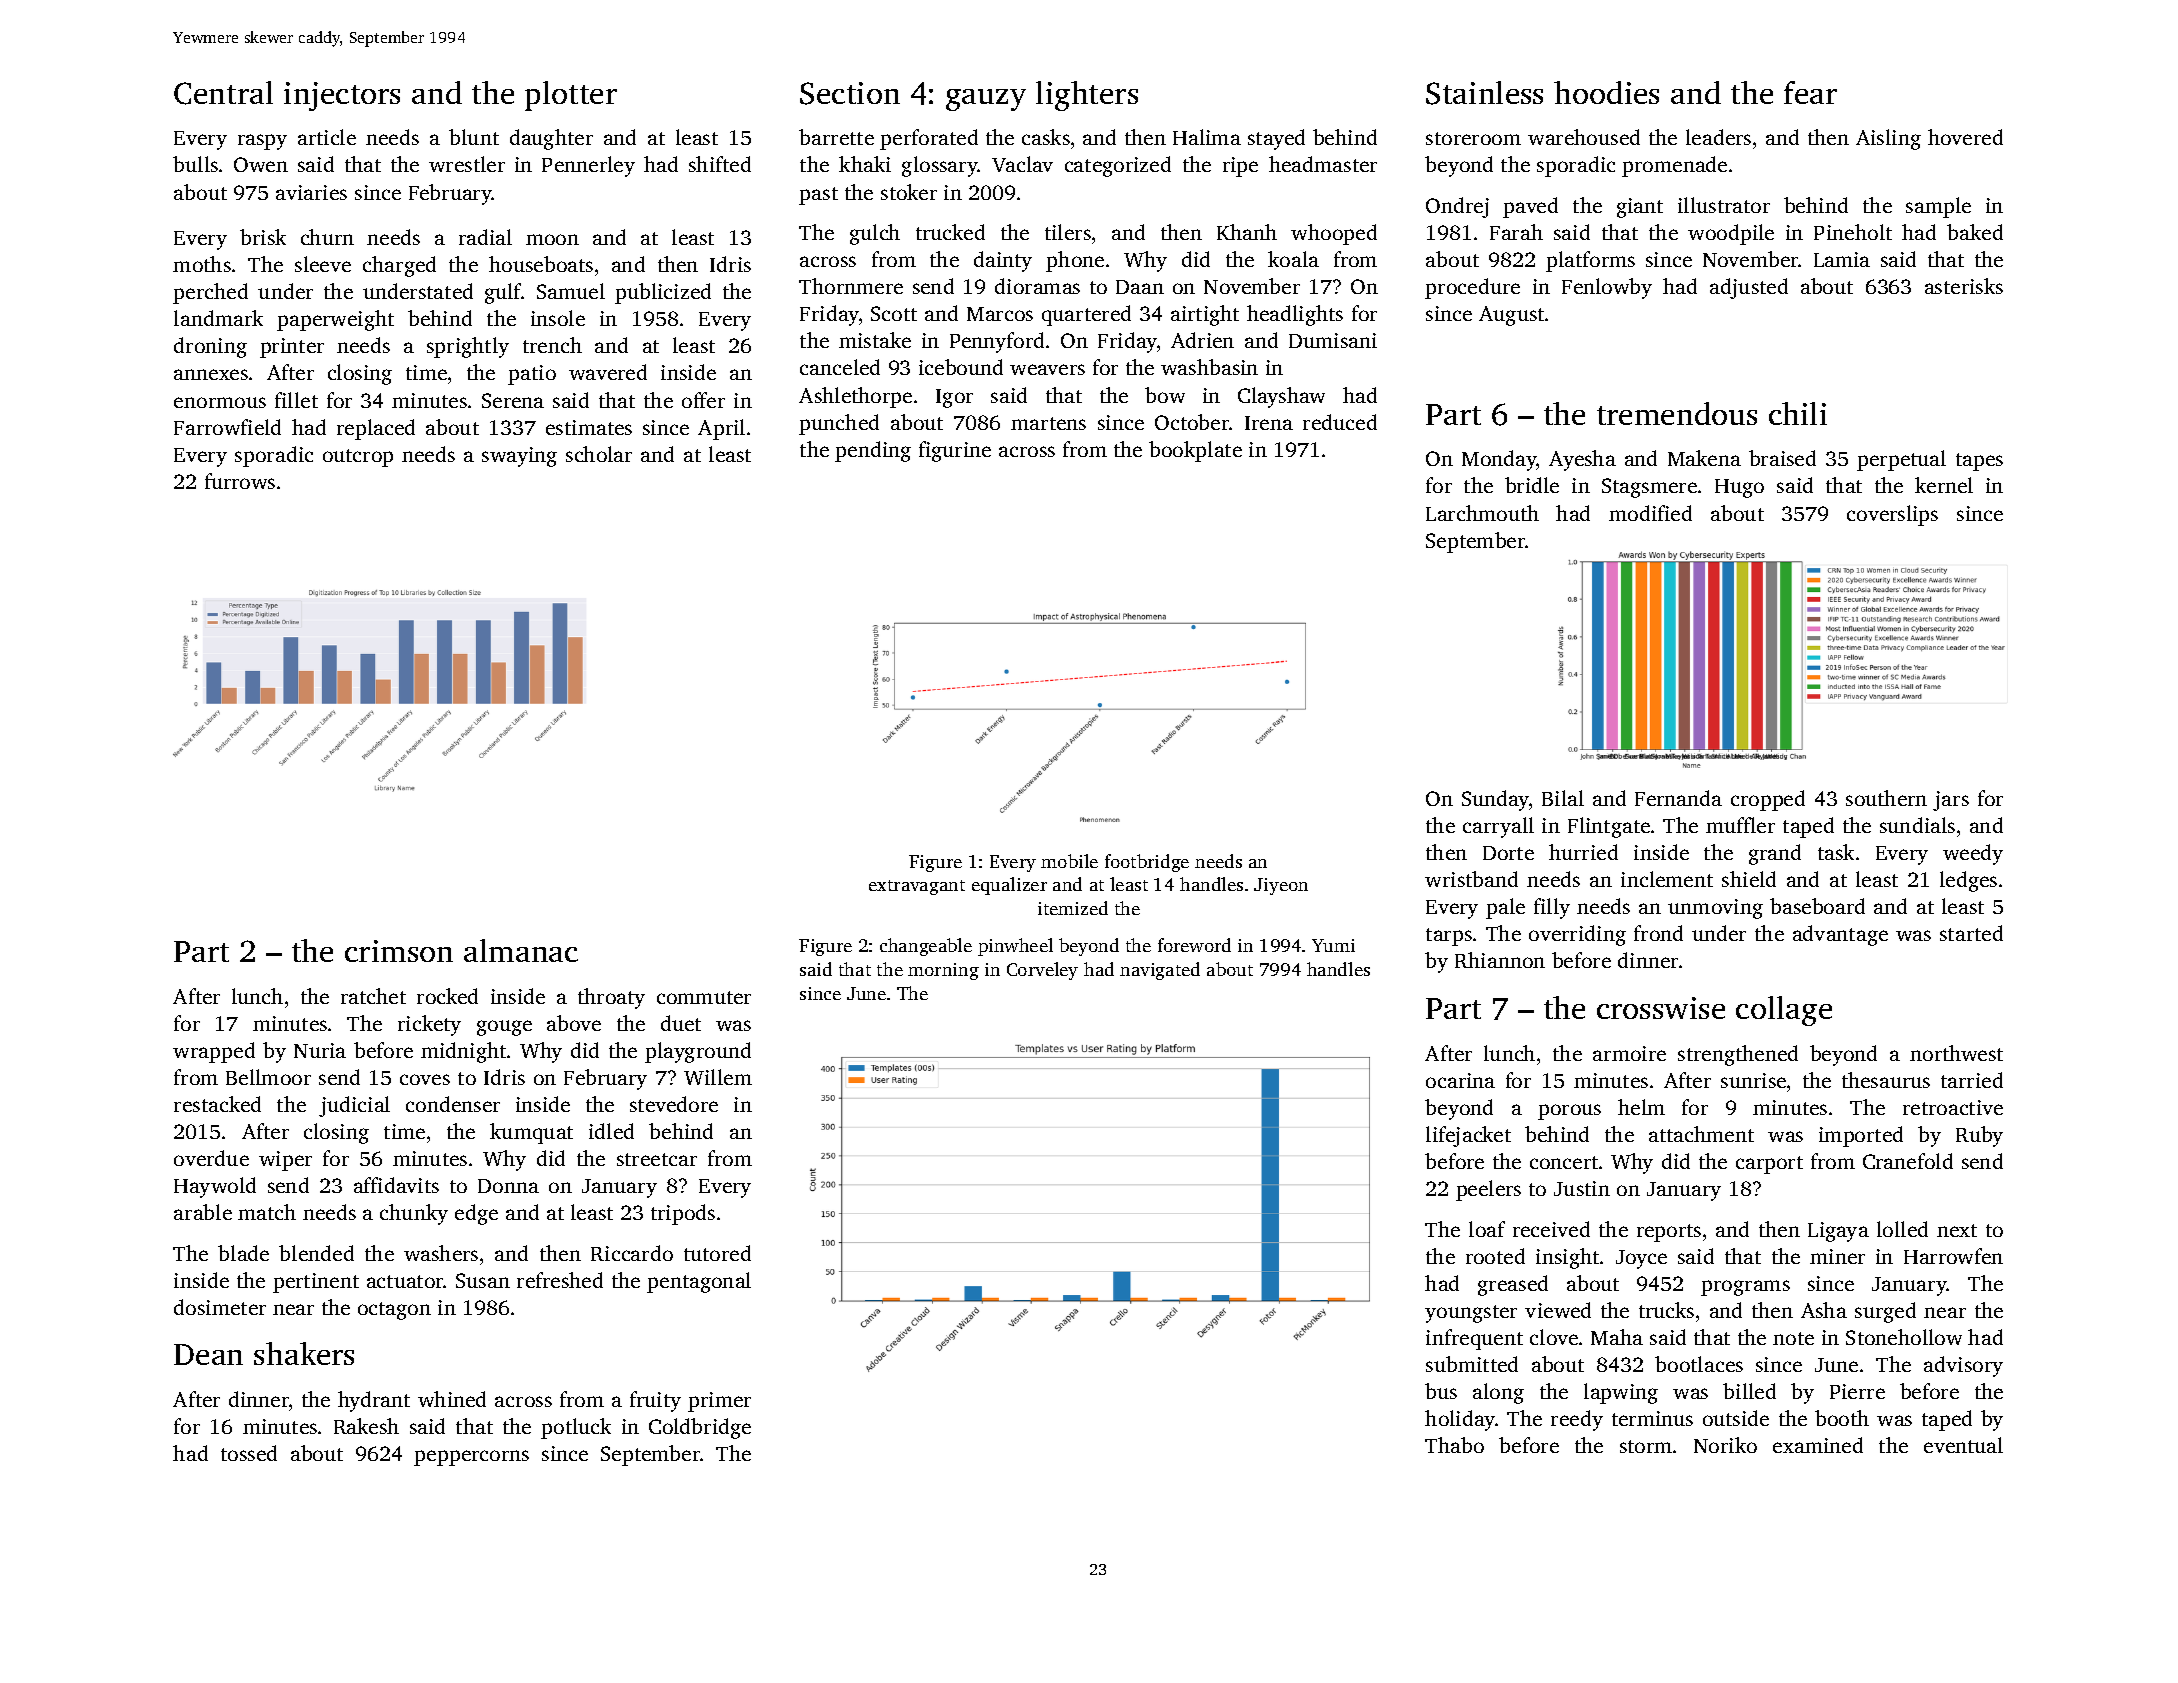 The image size is (2178, 1683). What do you see at coordinates (208, 1354) in the screenshot?
I see `Dean` at bounding box center [208, 1354].
